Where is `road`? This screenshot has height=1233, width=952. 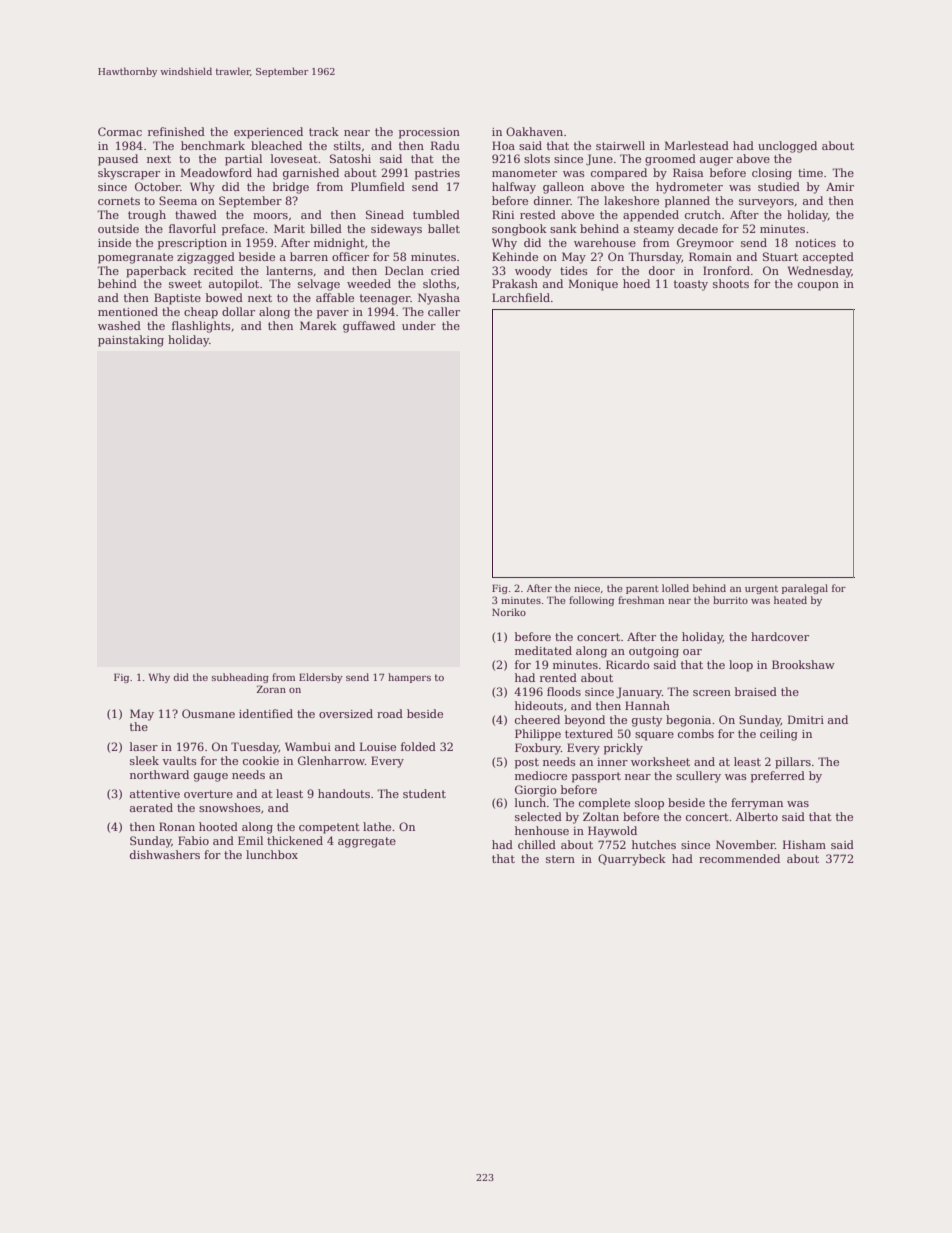 road is located at coordinates (390, 713).
